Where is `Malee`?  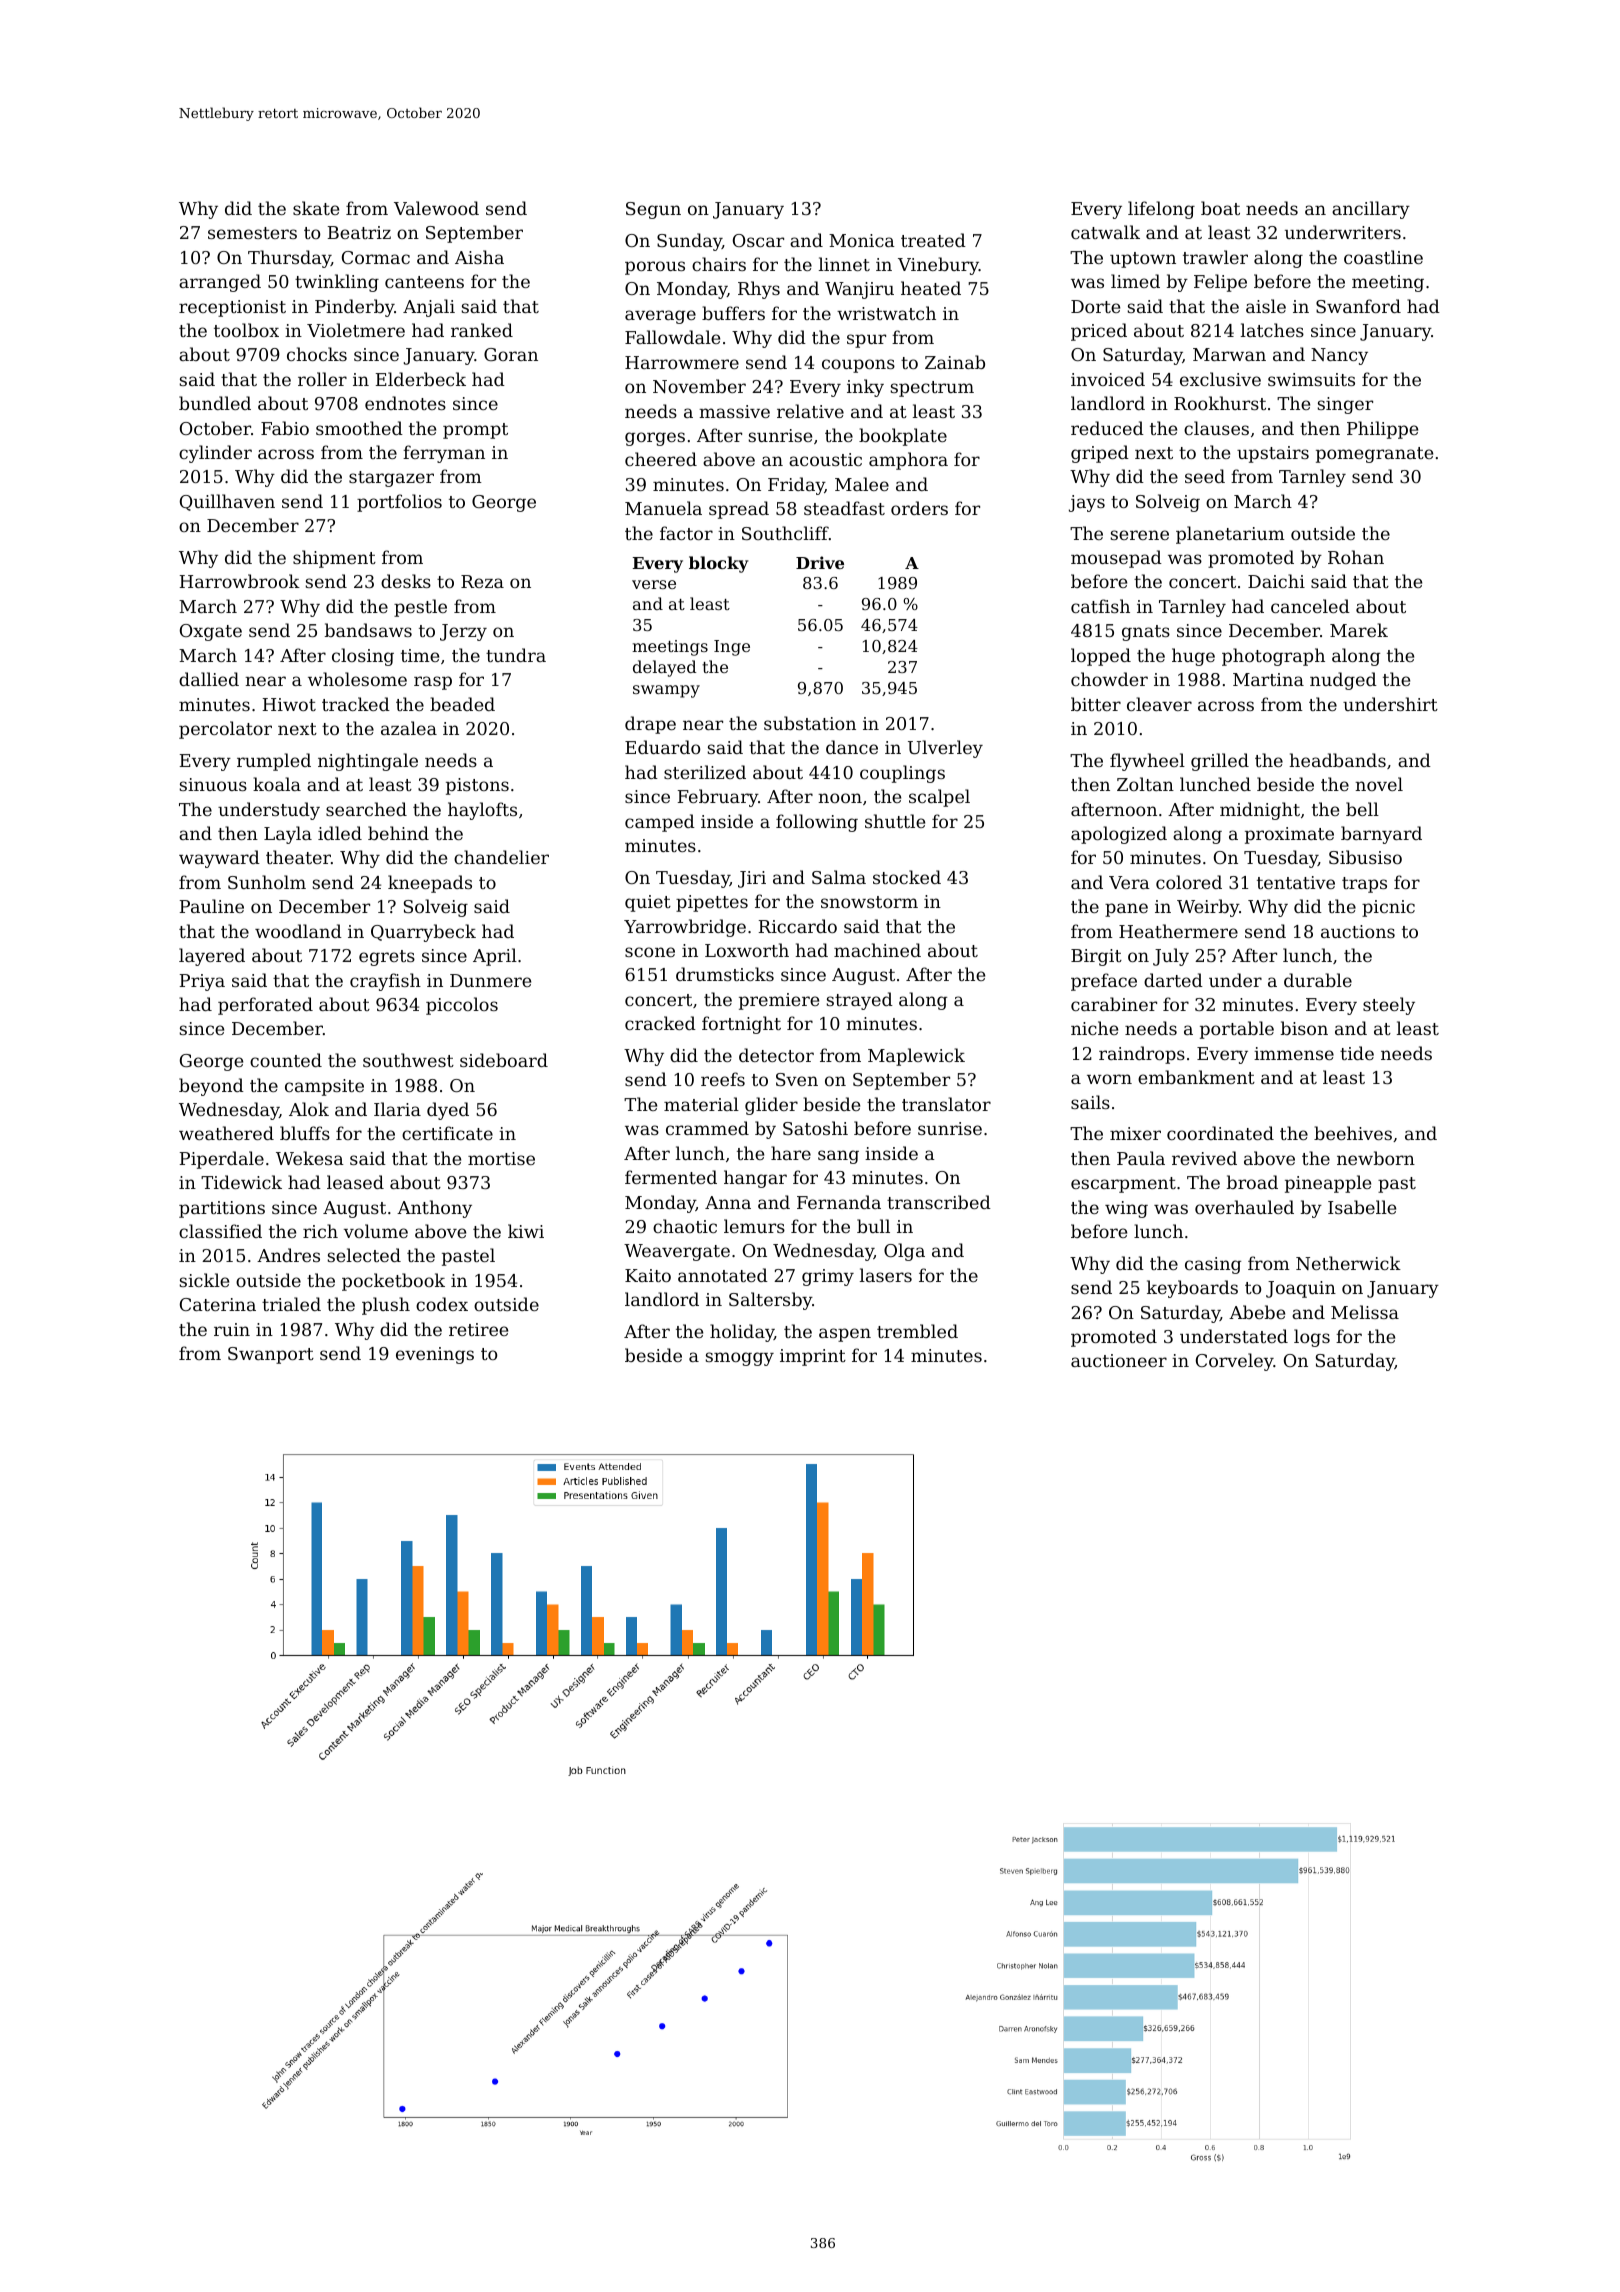
Malee is located at coordinates (862, 484).
